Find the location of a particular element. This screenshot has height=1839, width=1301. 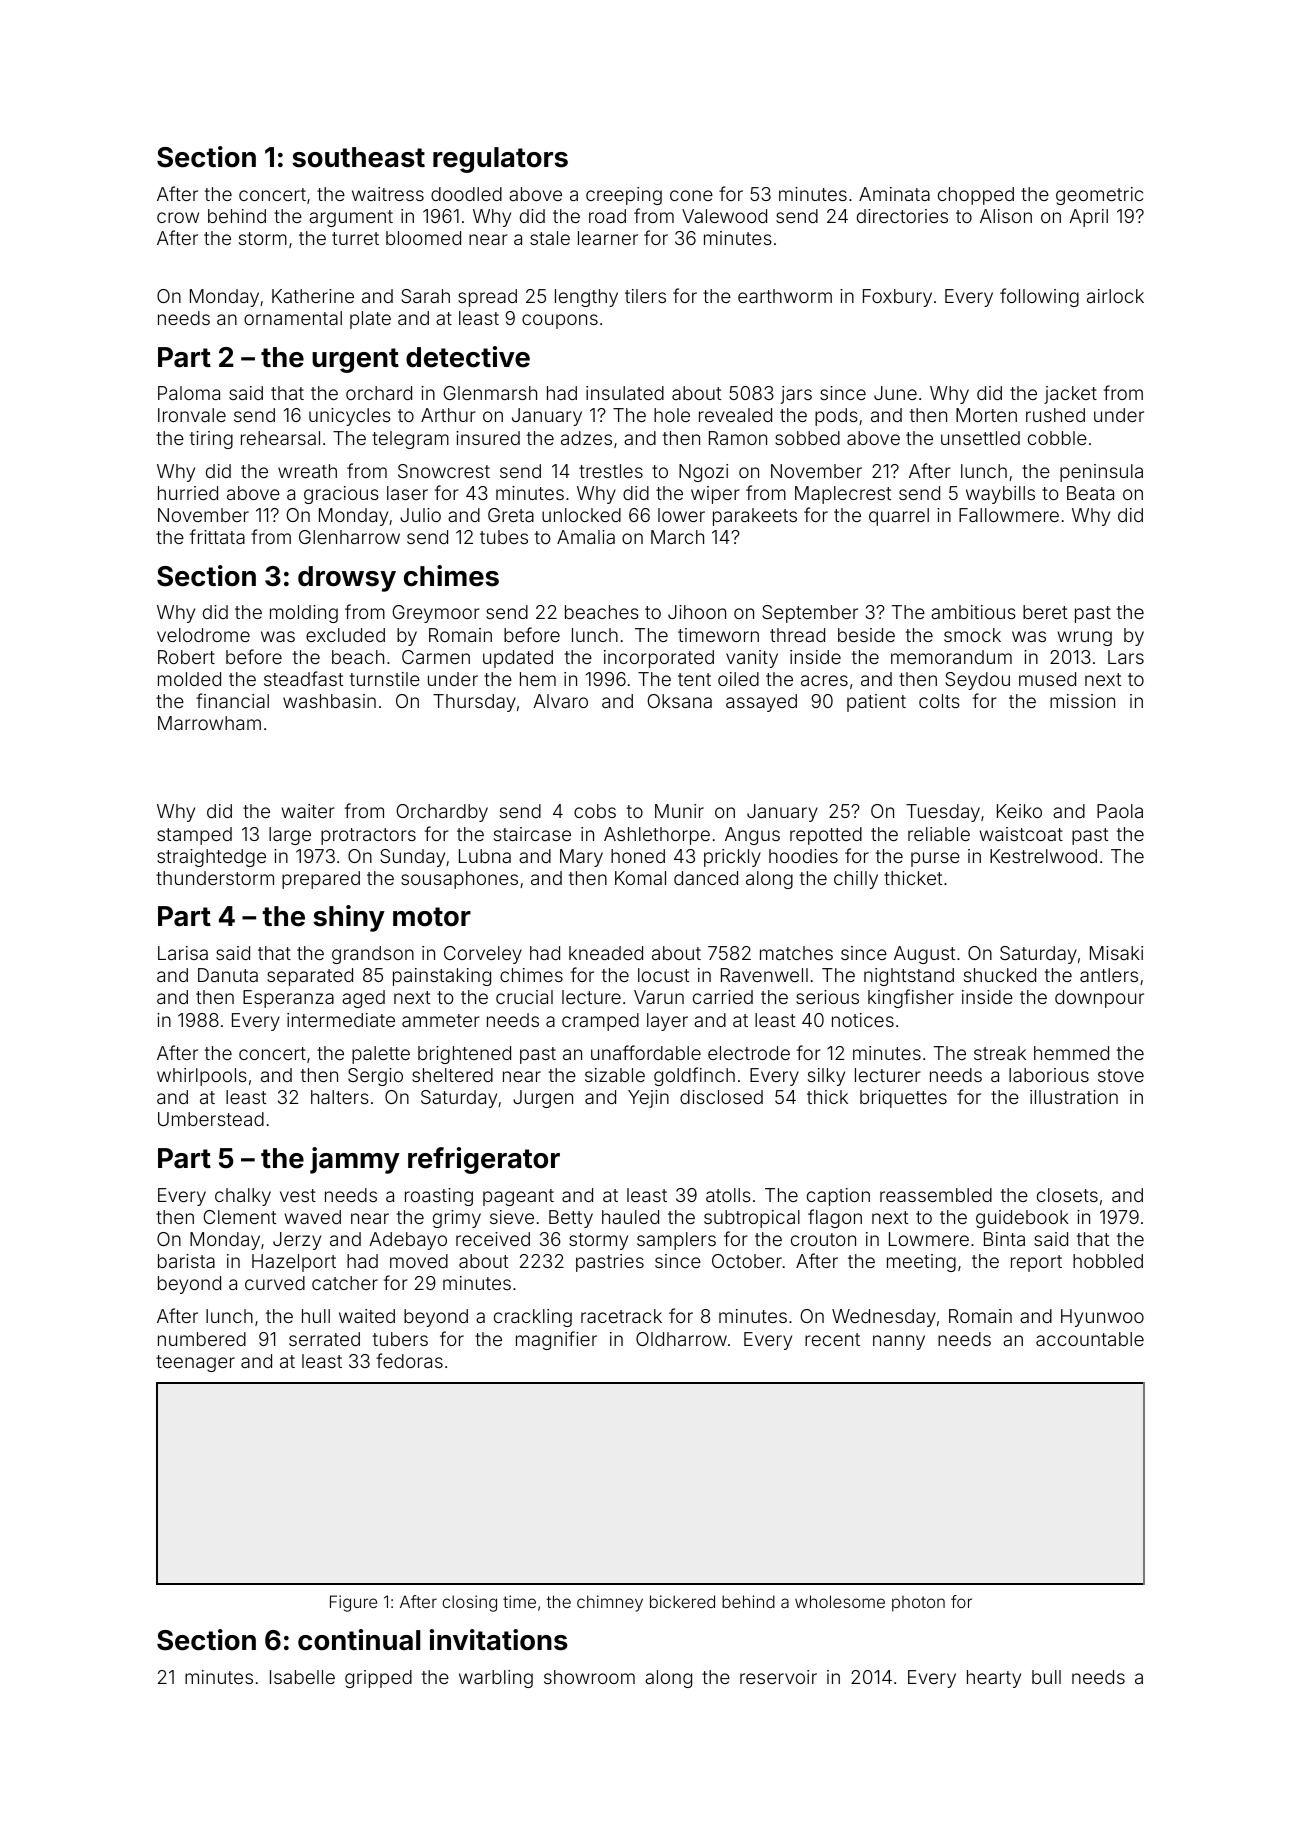

Isabelle is located at coordinates (302, 1677).
